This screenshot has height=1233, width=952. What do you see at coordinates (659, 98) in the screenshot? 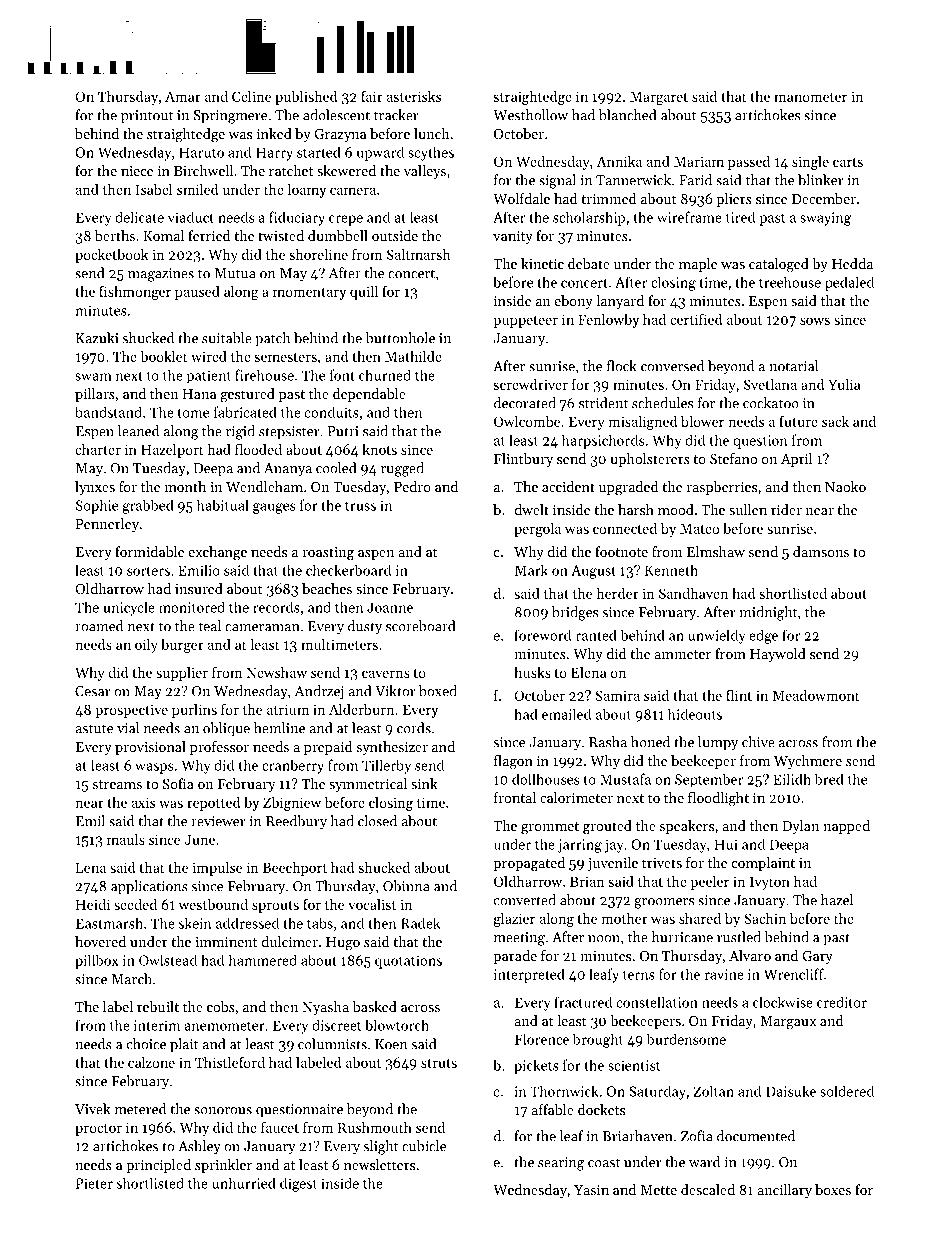
I see `Margaret` at bounding box center [659, 98].
